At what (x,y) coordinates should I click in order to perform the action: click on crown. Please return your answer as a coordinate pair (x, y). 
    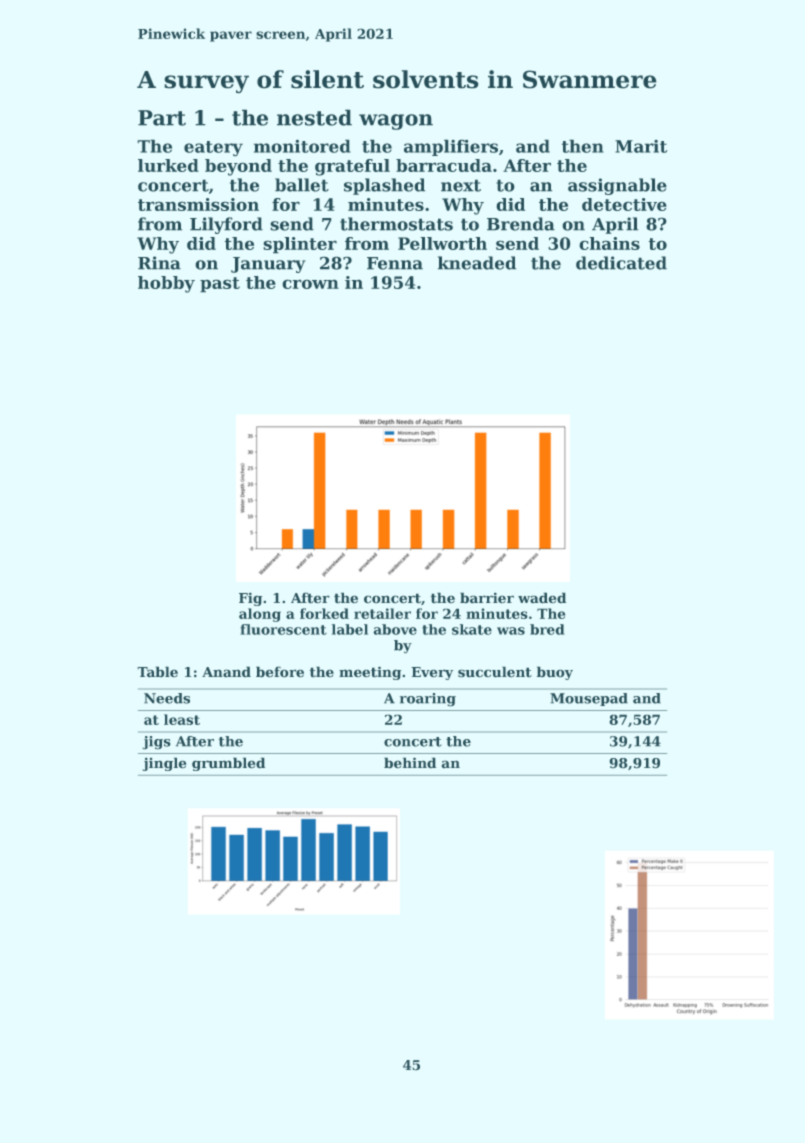
    Looking at the image, I should click on (311, 284).
